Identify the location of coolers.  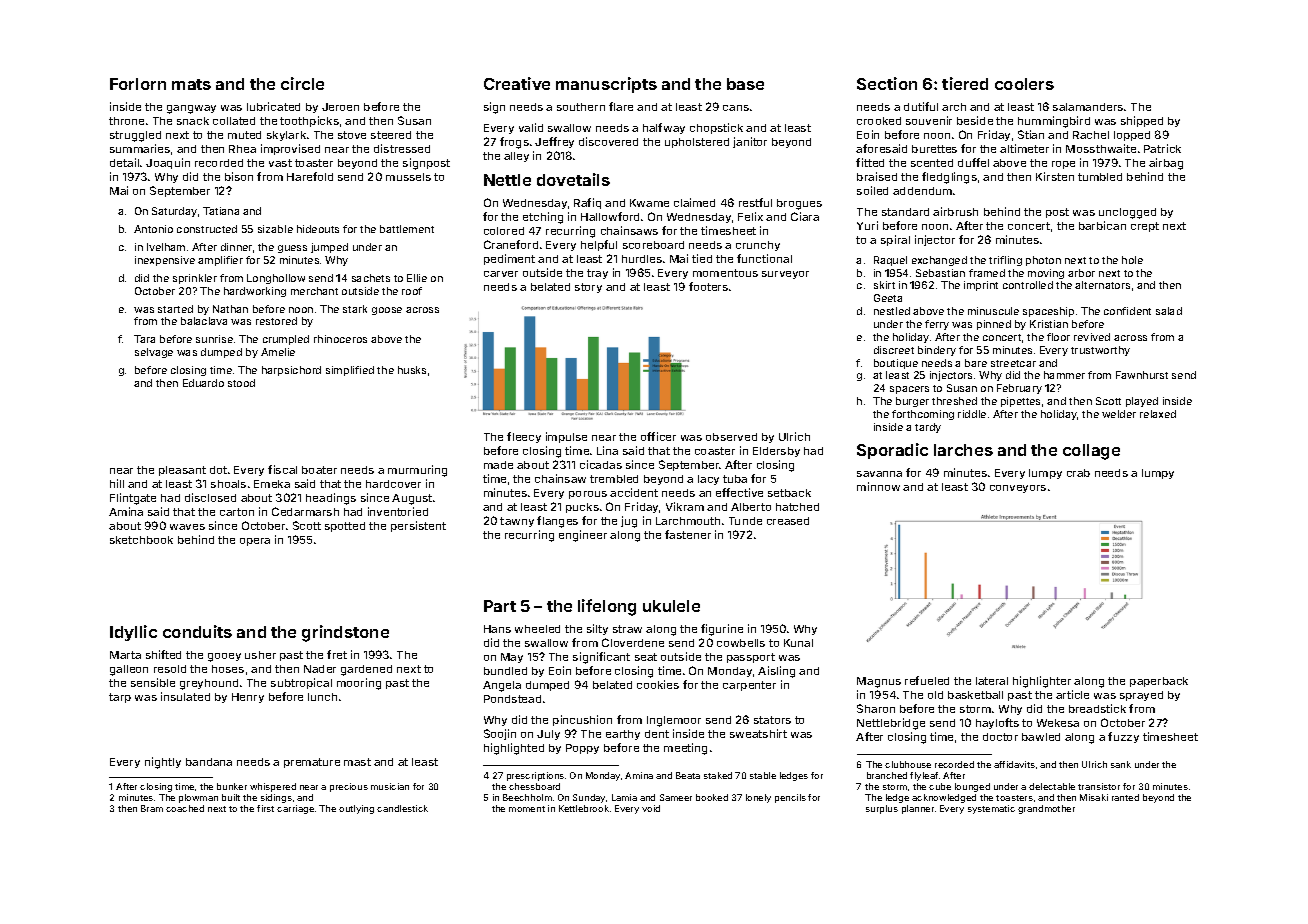
(1024, 84).
